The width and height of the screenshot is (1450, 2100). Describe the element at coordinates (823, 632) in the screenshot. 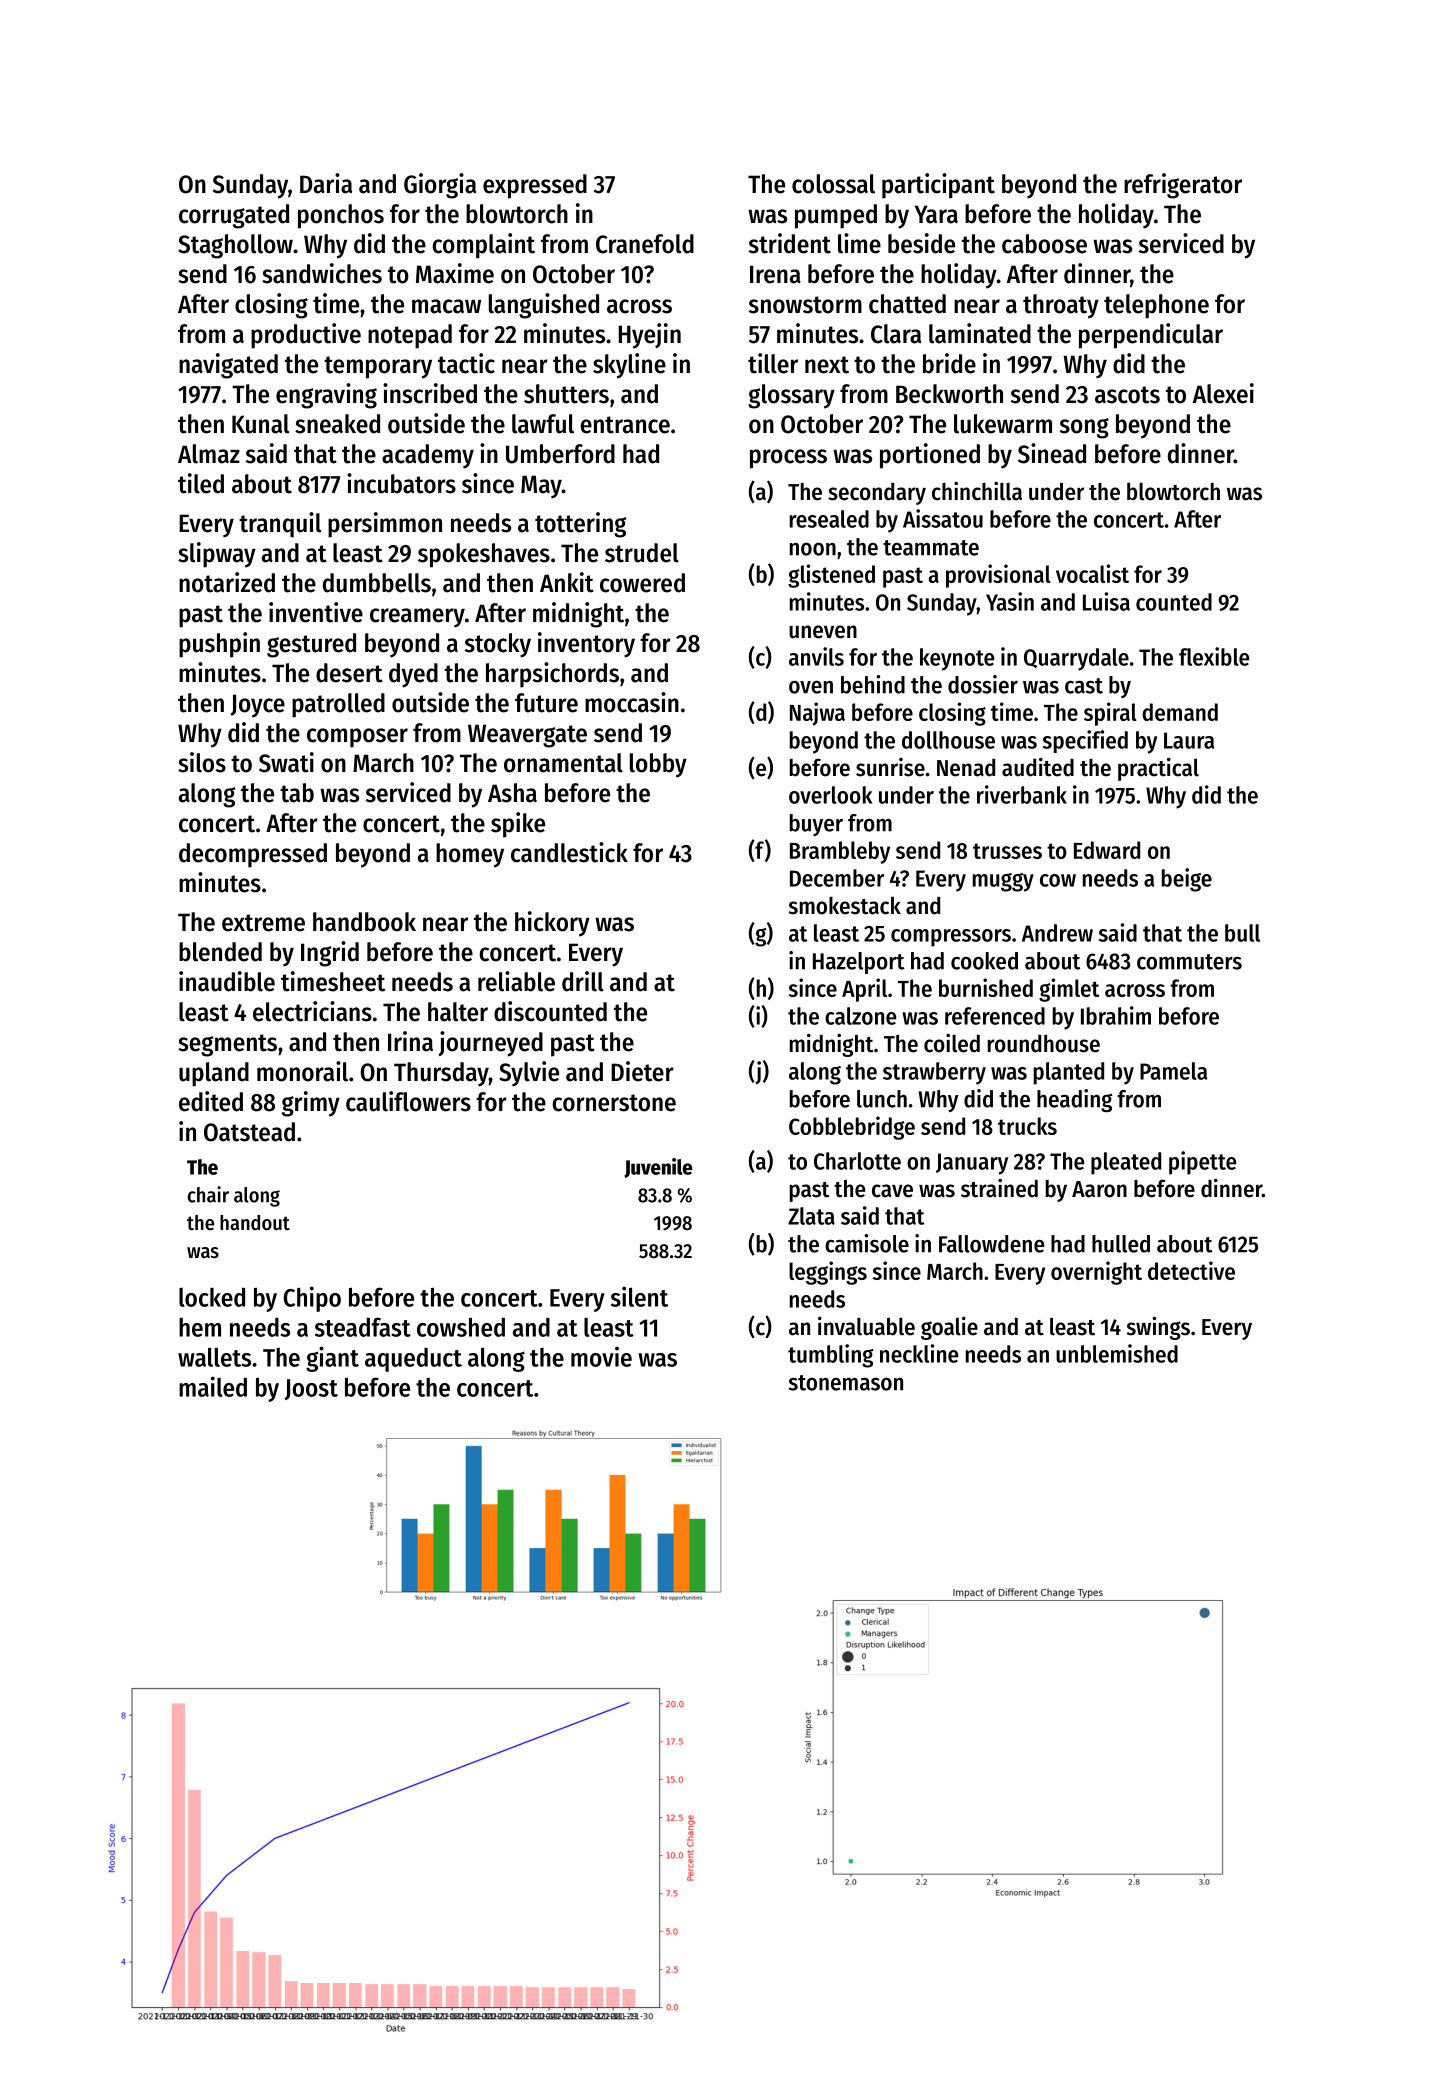

I see `uneven` at that location.
